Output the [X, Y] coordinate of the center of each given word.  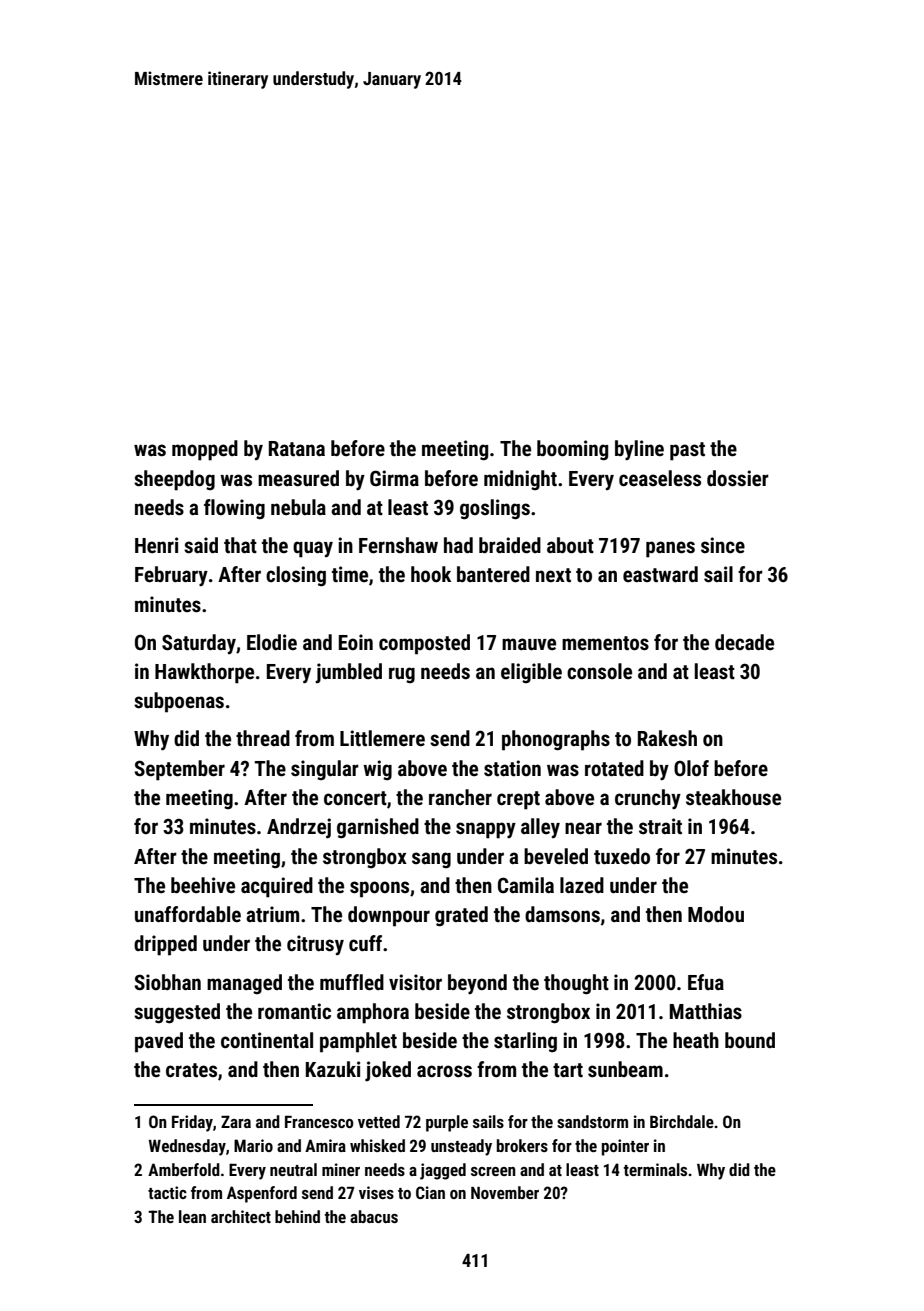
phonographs [556, 740]
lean [192, 1216]
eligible [531, 673]
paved [159, 1042]
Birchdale [682, 1121]
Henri [156, 545]
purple [447, 1123]
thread [263, 738]
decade [744, 642]
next [553, 575]
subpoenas [179, 702]
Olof [691, 768]
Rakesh [667, 738]
